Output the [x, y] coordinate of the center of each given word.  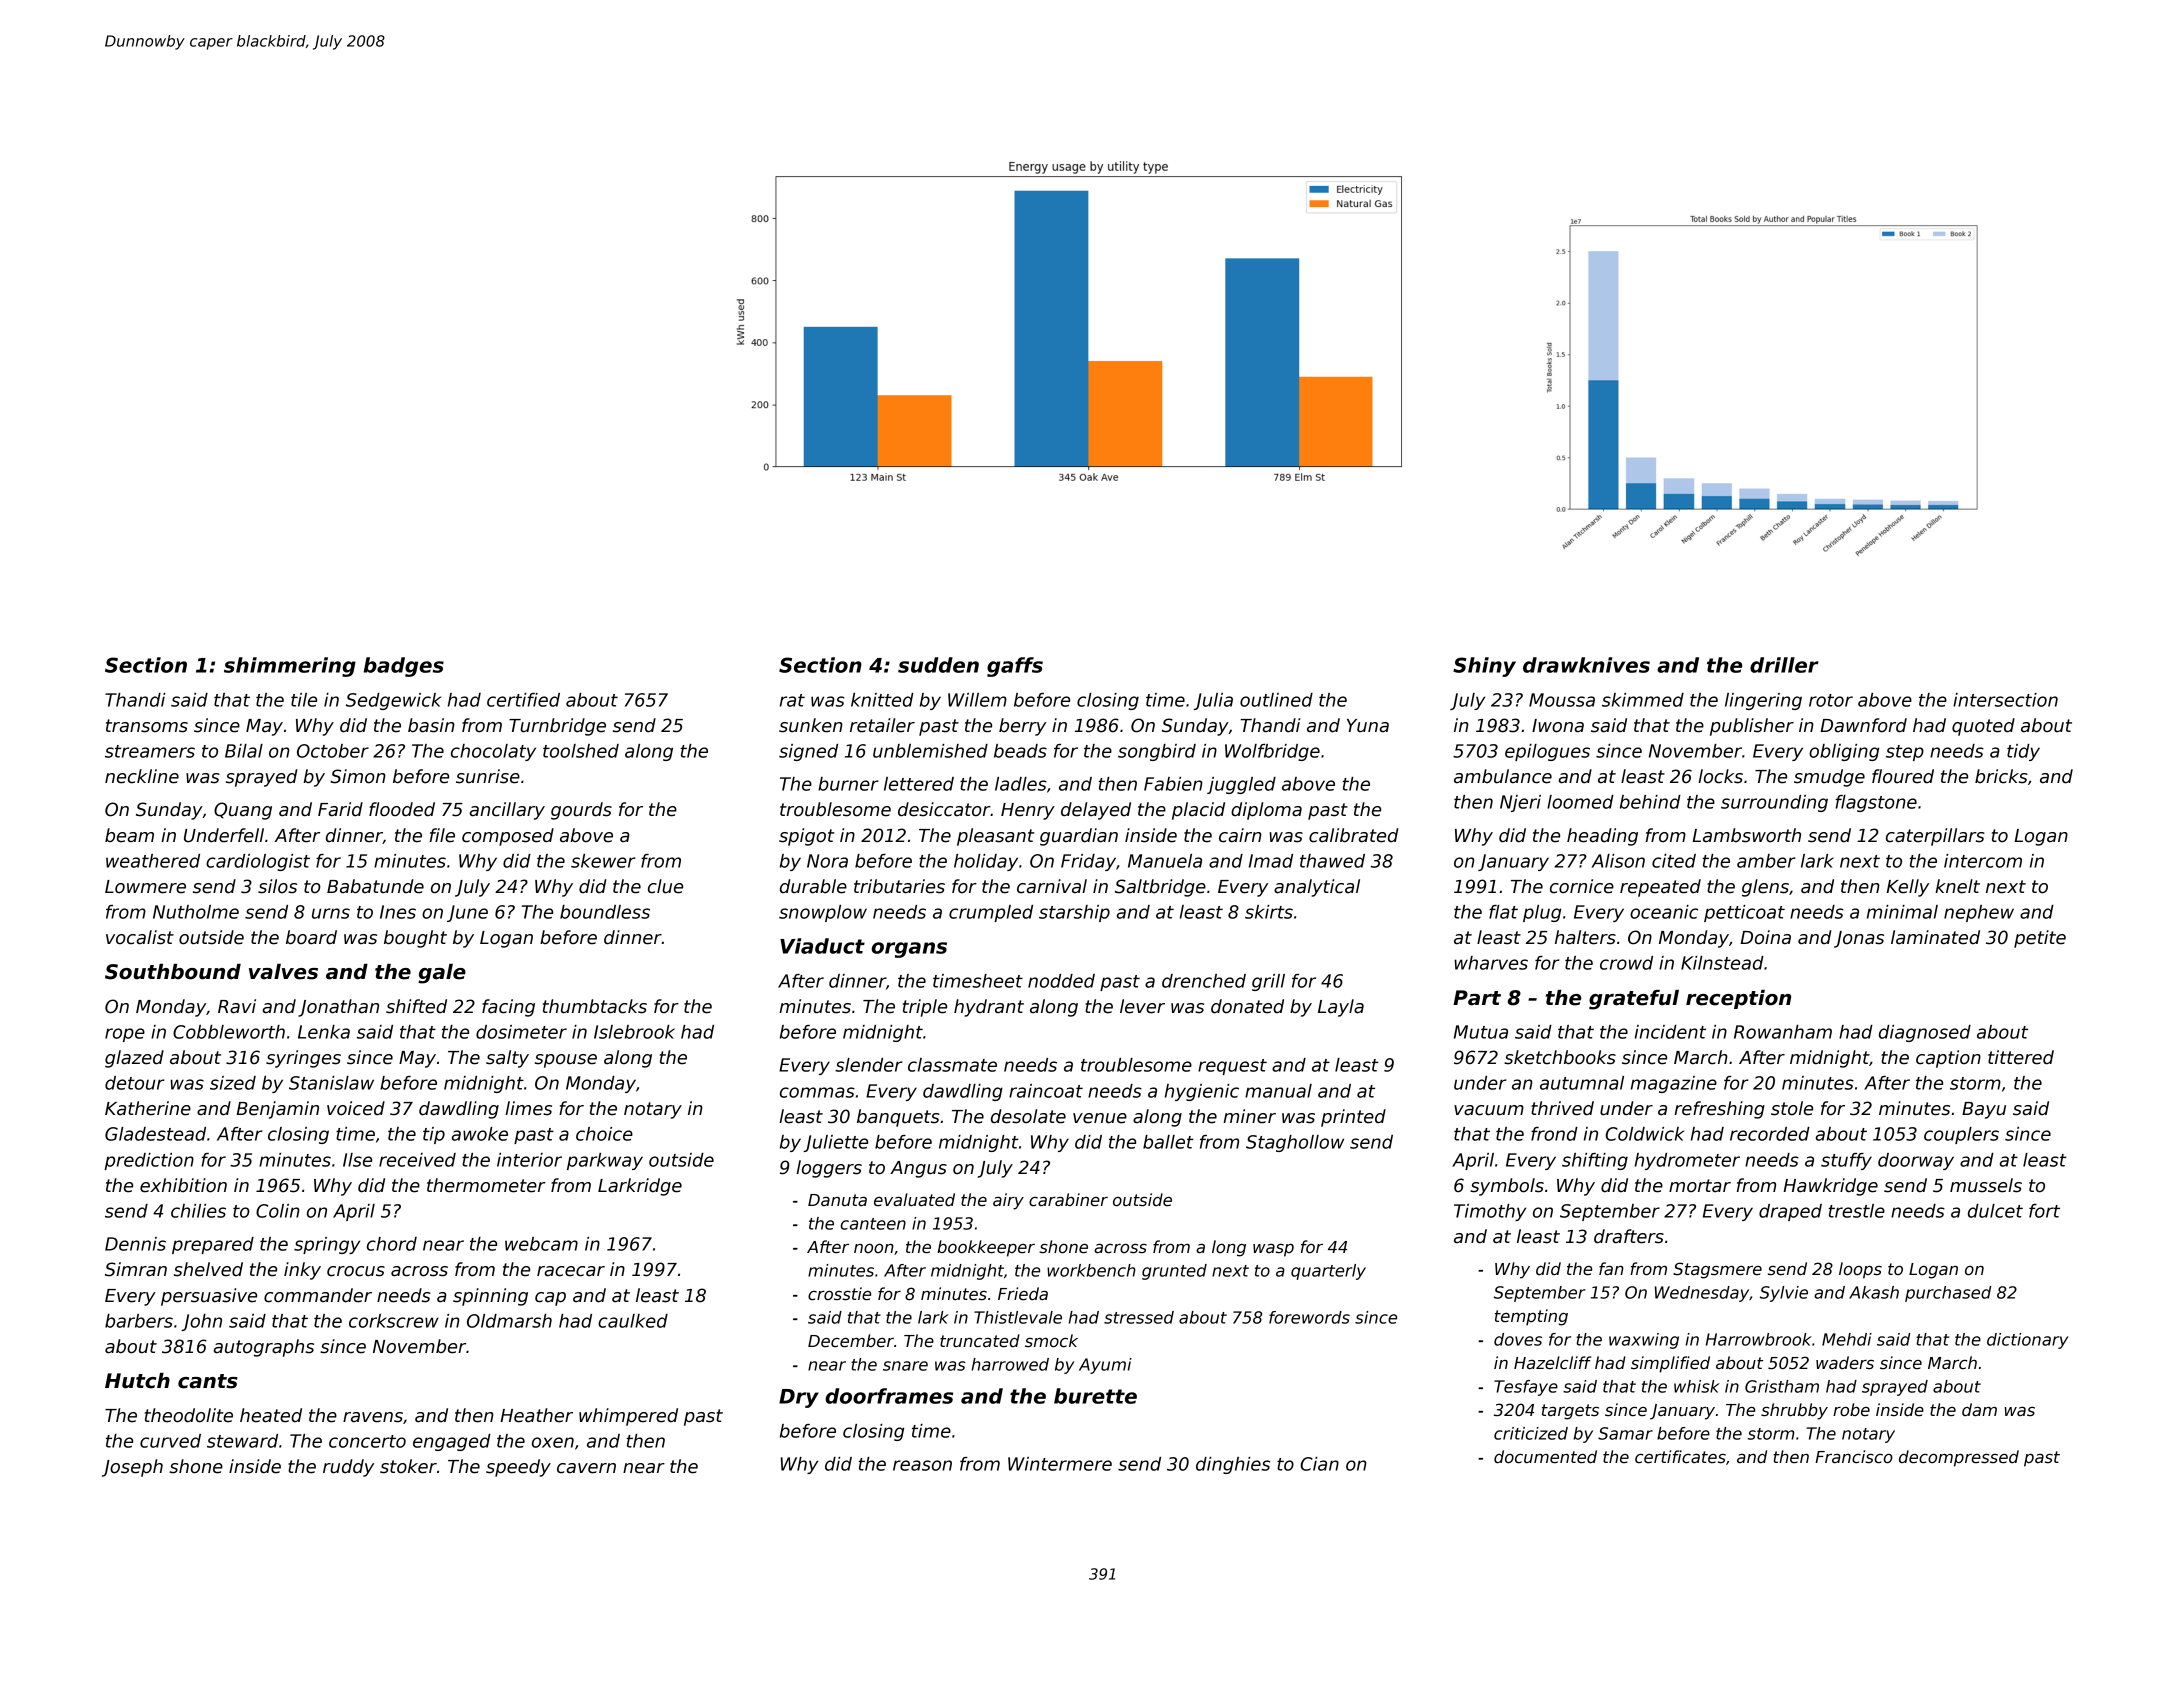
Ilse [357, 1160]
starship [1074, 913]
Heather [536, 1415]
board [311, 937]
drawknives [1586, 665]
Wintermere [1060, 1464]
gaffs [1015, 667]
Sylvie [1784, 1294]
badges [404, 667]
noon [874, 1248]
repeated [1660, 888]
